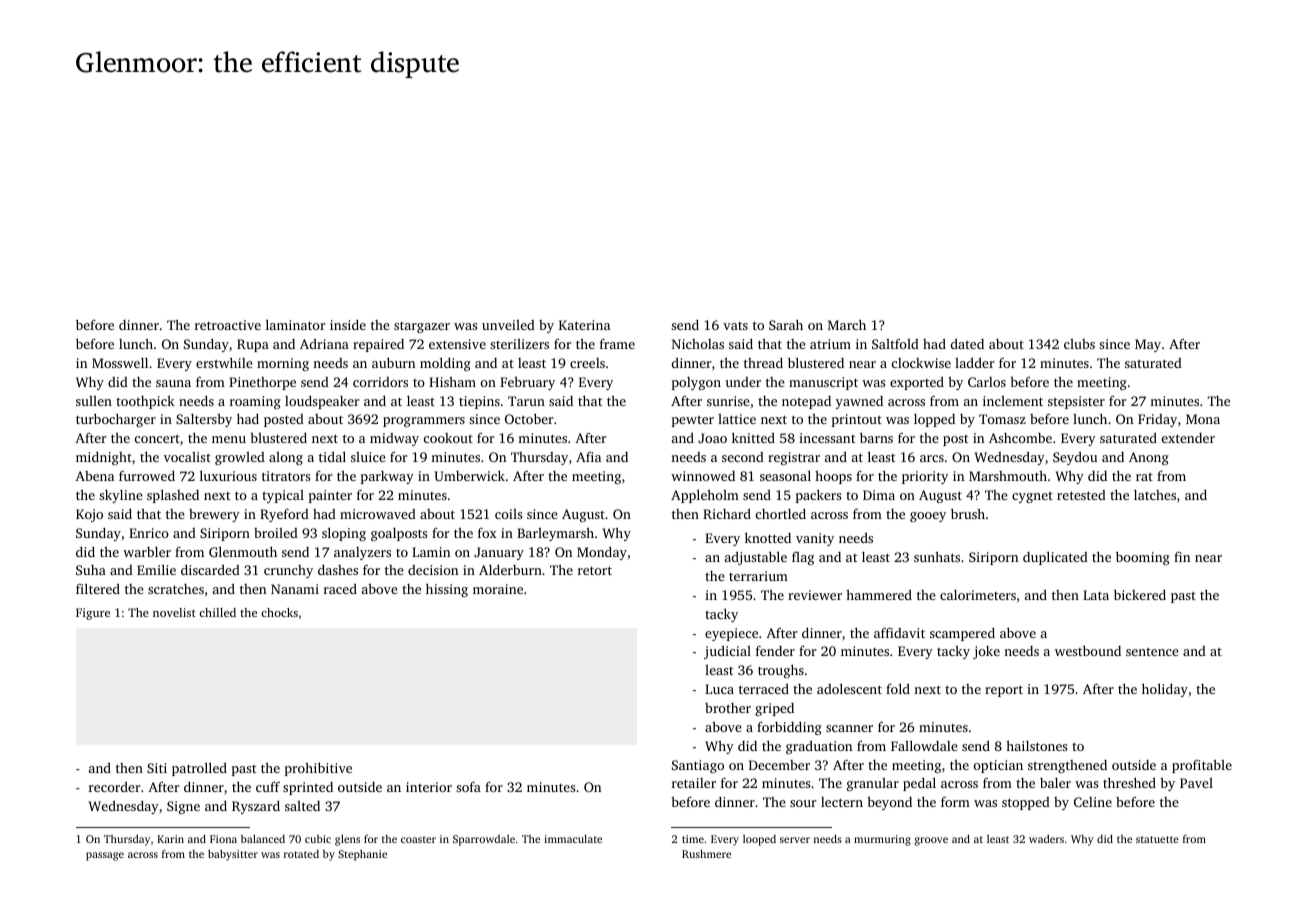 This page has width=1308, height=924. Describe the element at coordinates (833, 477) in the page. I see `hoops` at that location.
